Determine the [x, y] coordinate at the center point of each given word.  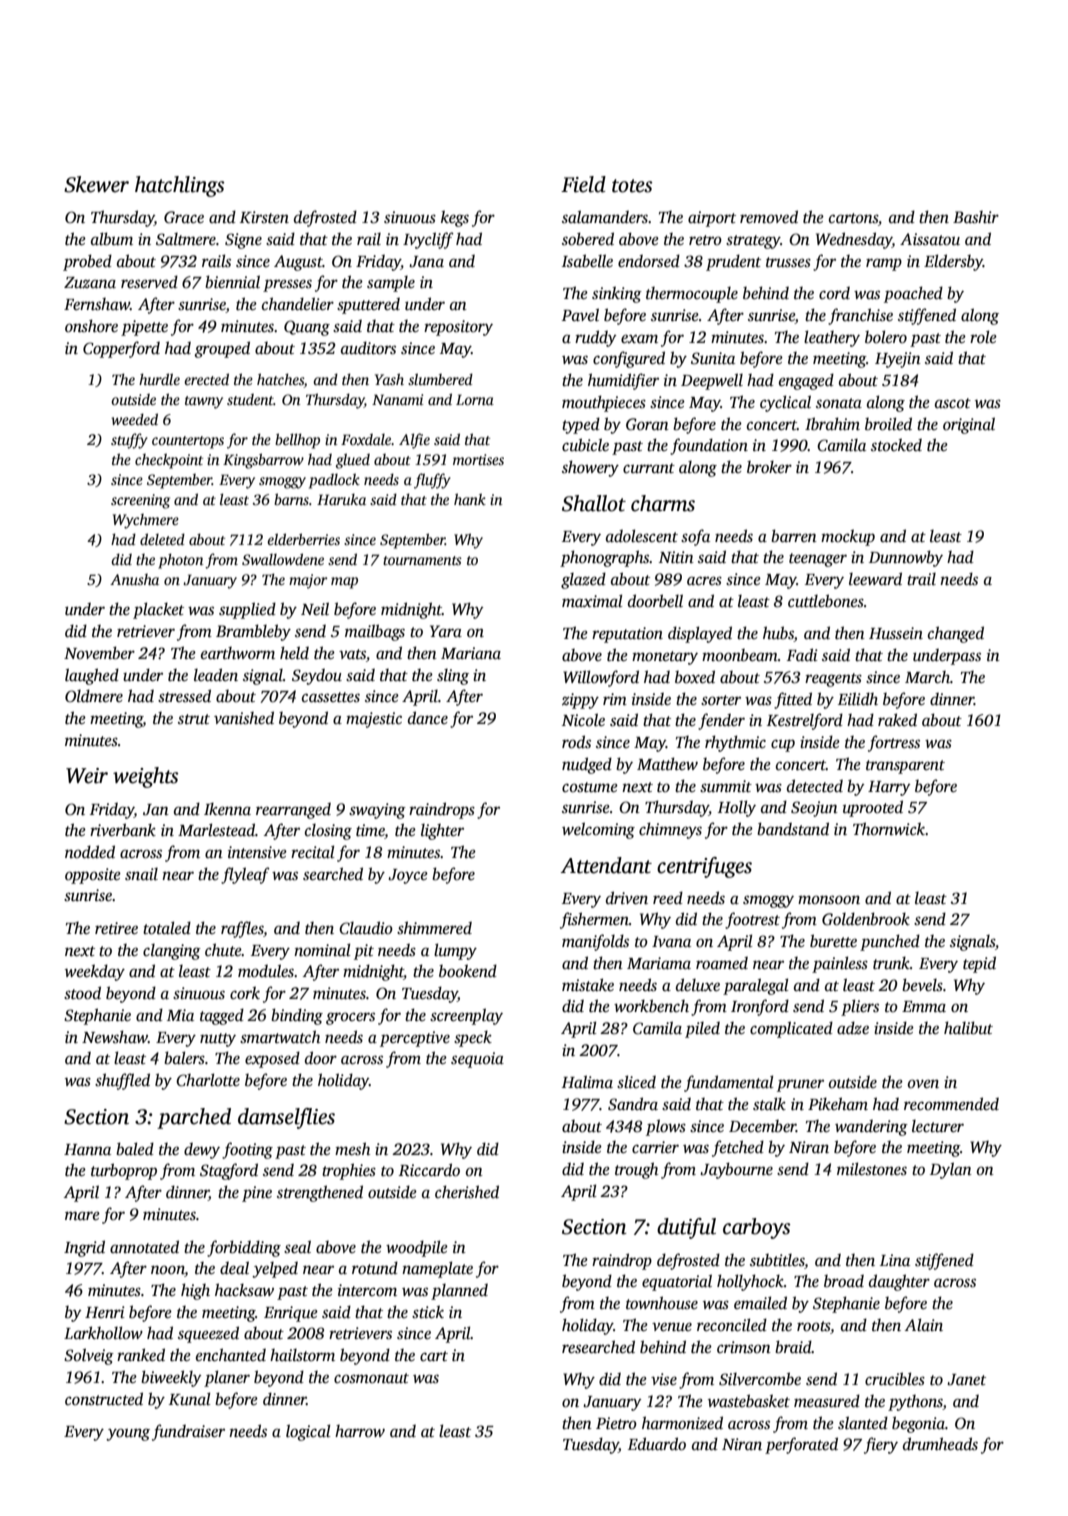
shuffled [122, 1081]
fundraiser [188, 1432]
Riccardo [429, 1170]
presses [287, 285]
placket [158, 610]
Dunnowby [906, 558]
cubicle [585, 445]
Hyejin [898, 360]
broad [844, 1281]
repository [458, 328]
